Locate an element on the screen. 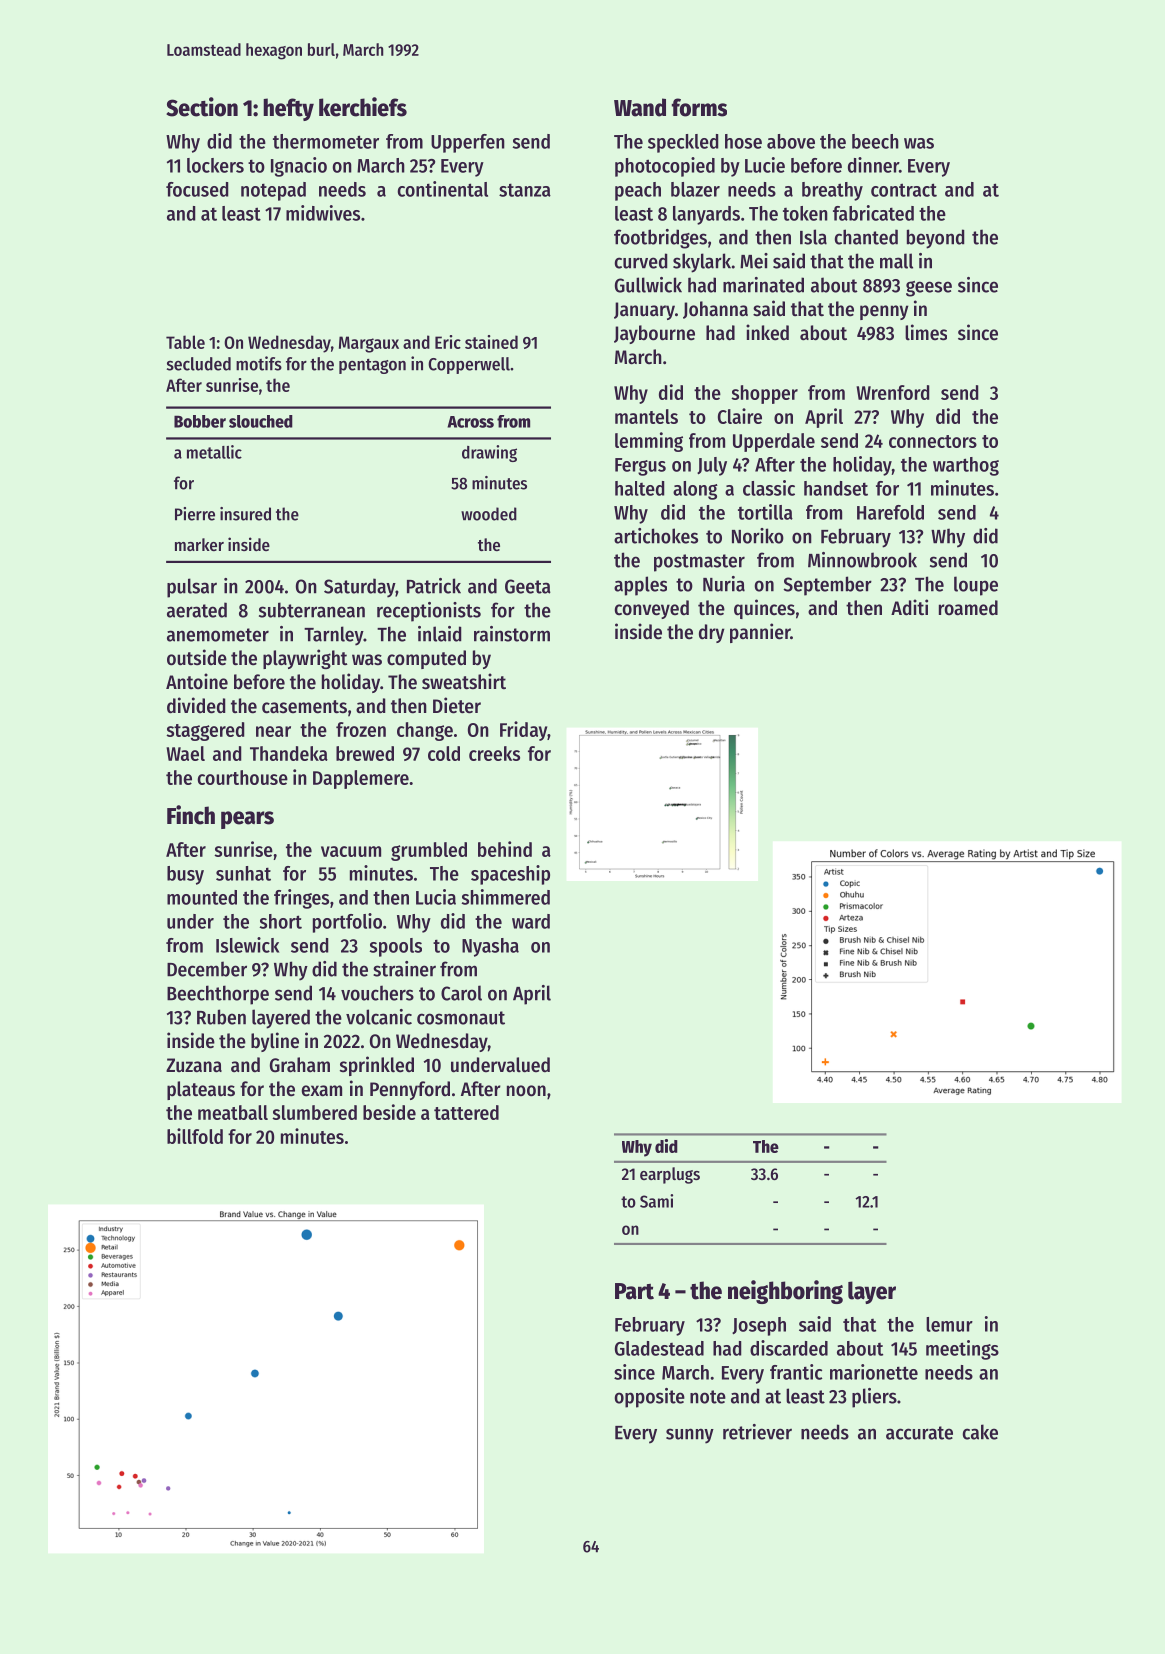  dry is located at coordinates (712, 633).
